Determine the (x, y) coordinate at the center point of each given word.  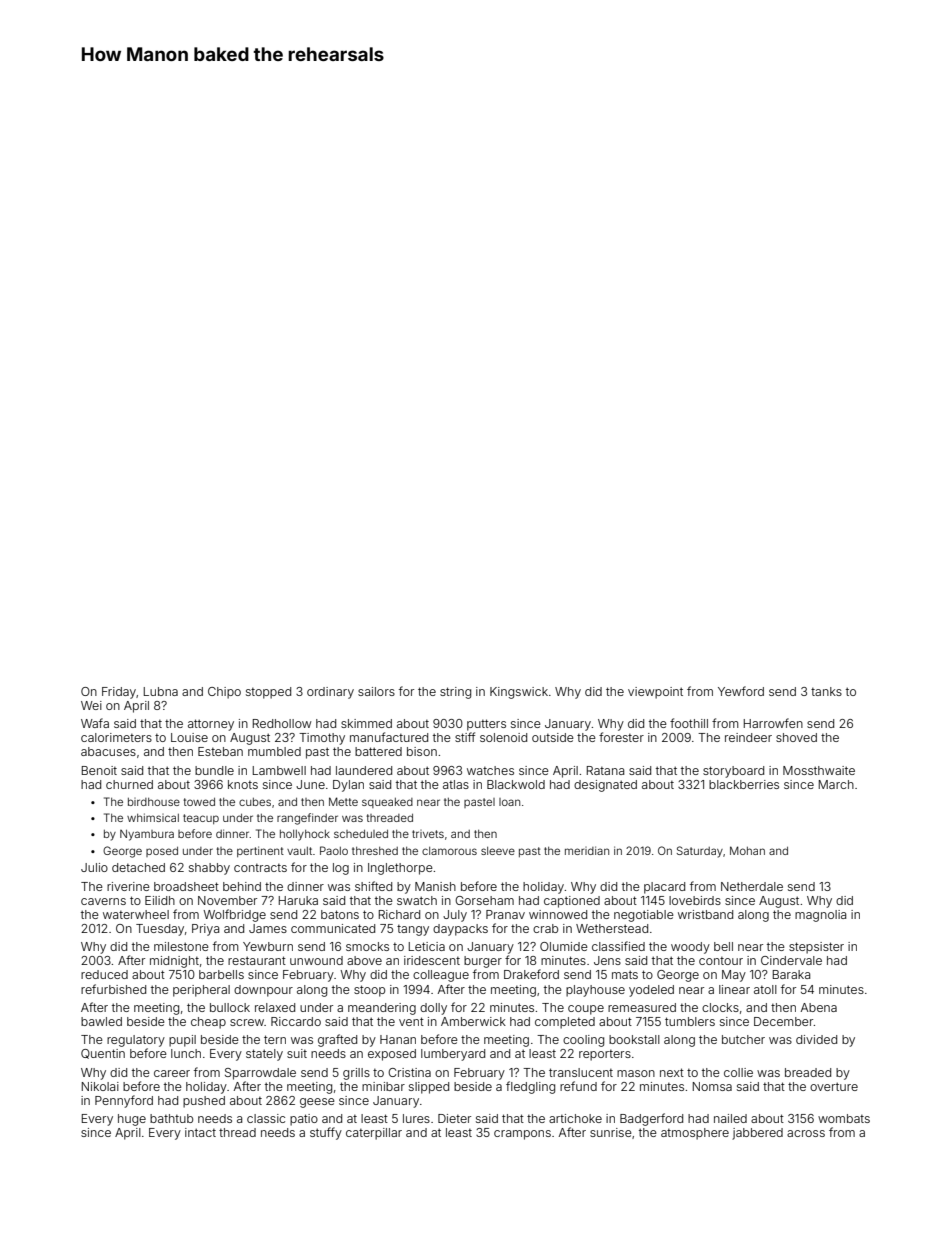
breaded (808, 1072)
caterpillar (374, 1134)
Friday (119, 693)
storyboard (733, 772)
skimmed (366, 723)
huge (132, 1120)
